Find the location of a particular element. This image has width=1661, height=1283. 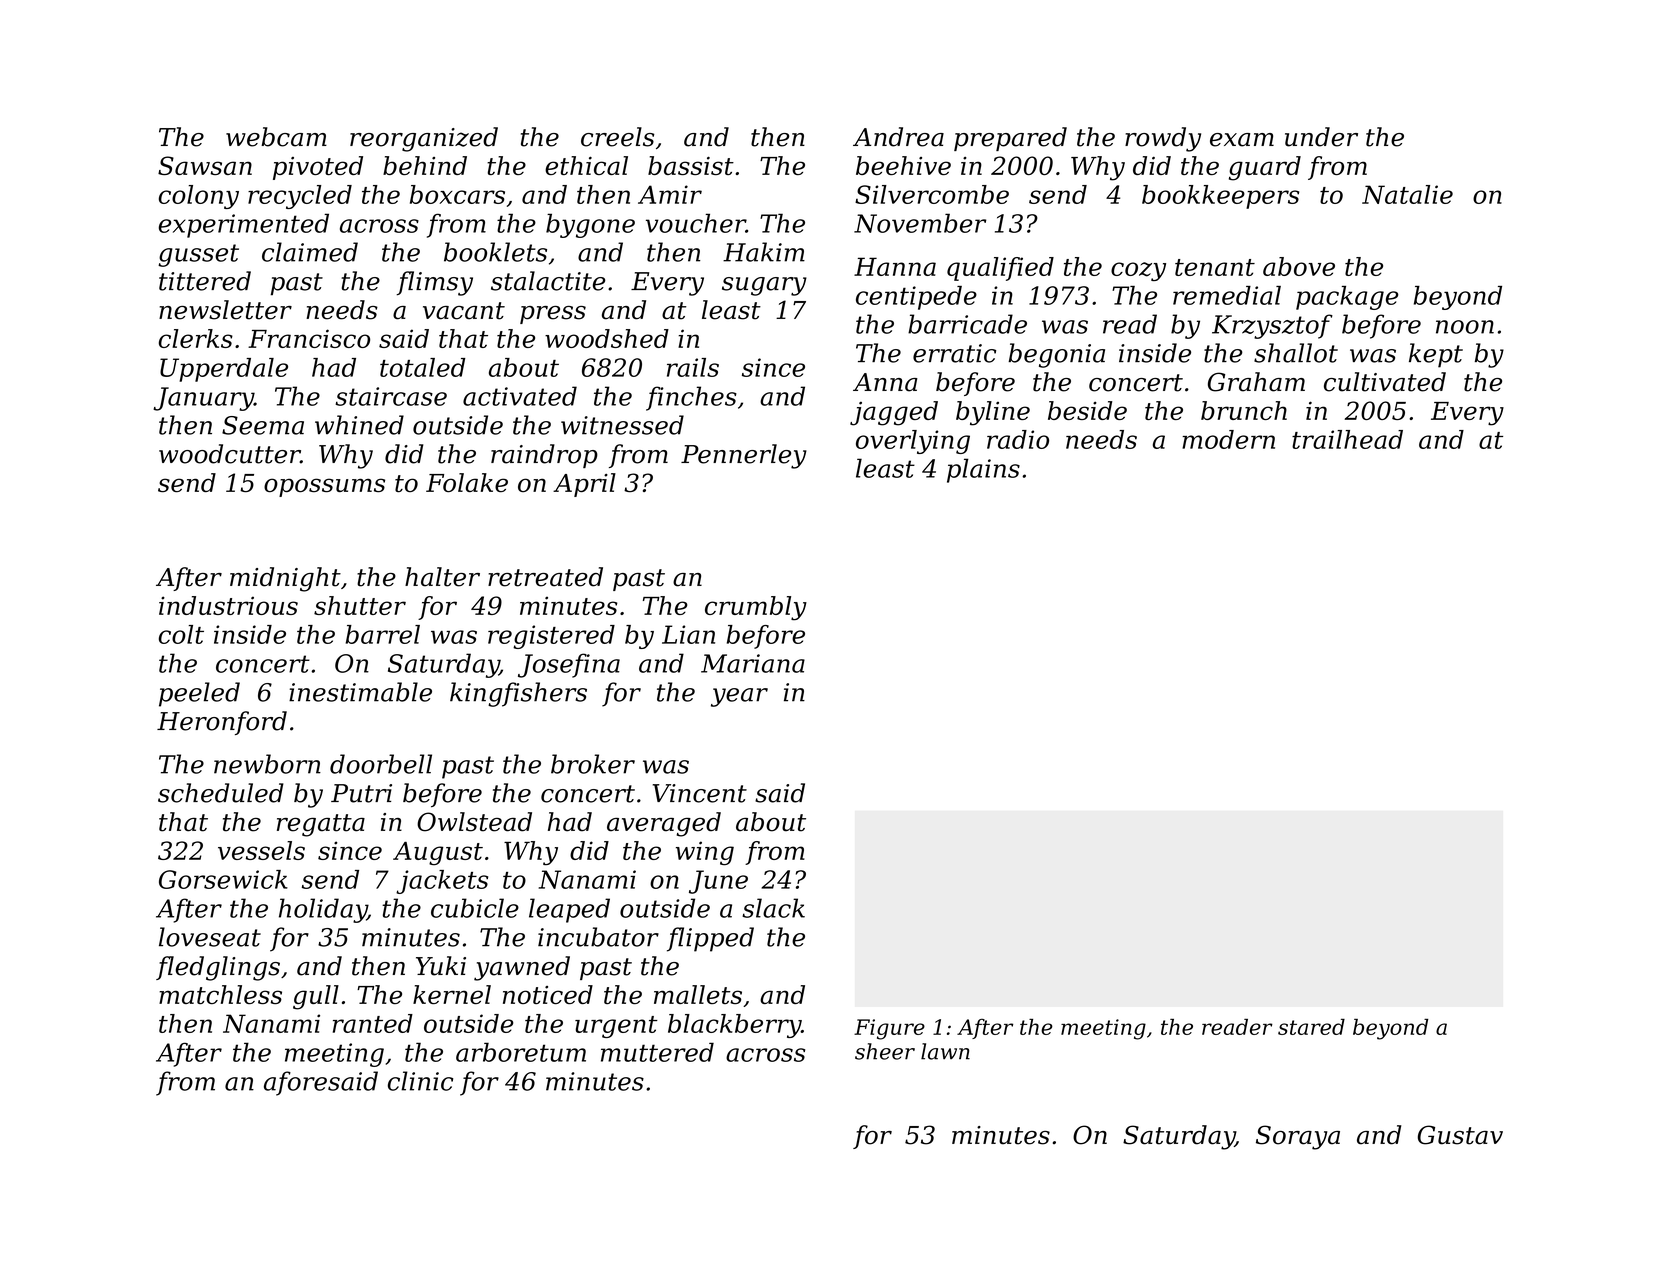

year is located at coordinates (739, 697).
